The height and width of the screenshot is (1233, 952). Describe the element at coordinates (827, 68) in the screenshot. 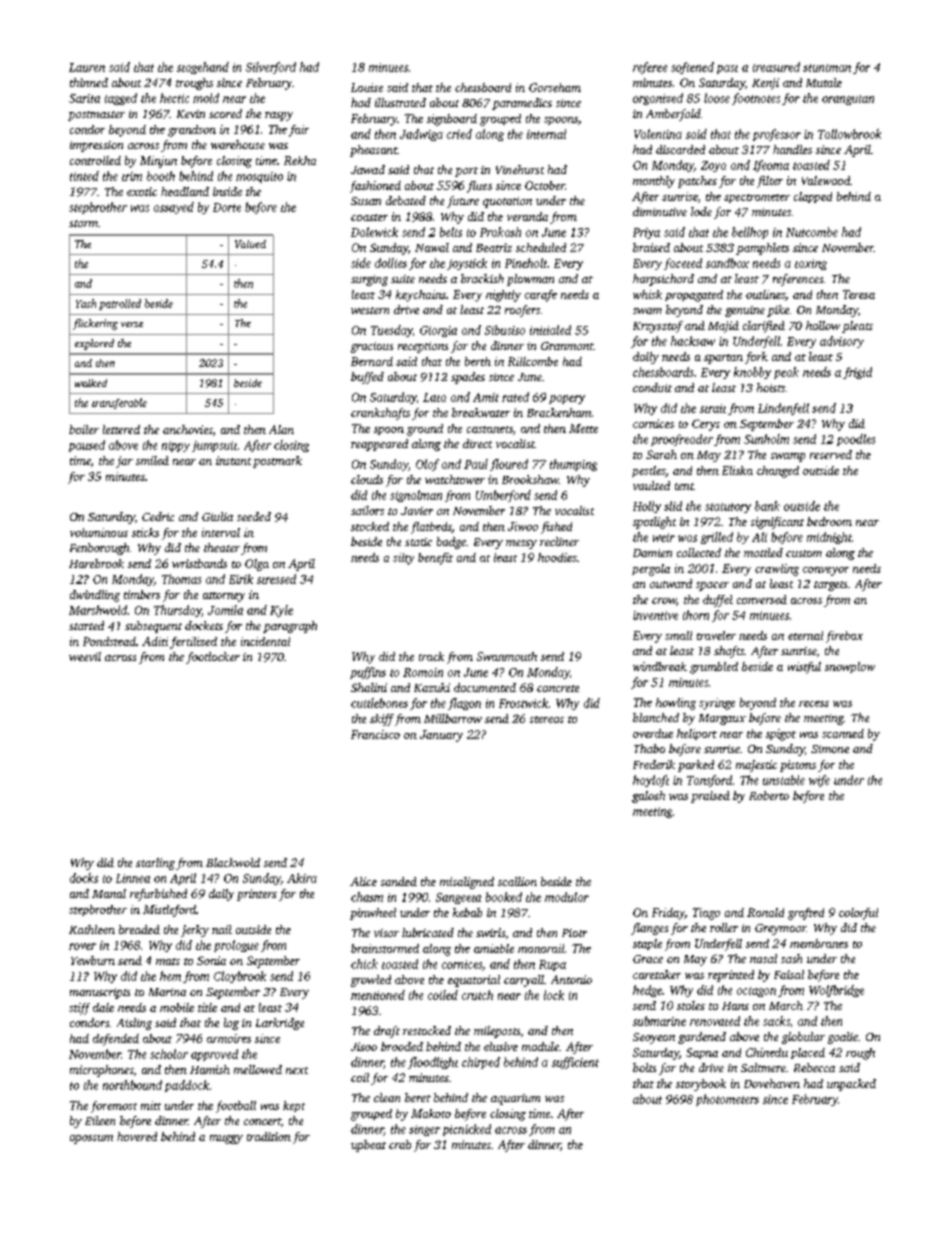

I see `stuntman` at that location.
